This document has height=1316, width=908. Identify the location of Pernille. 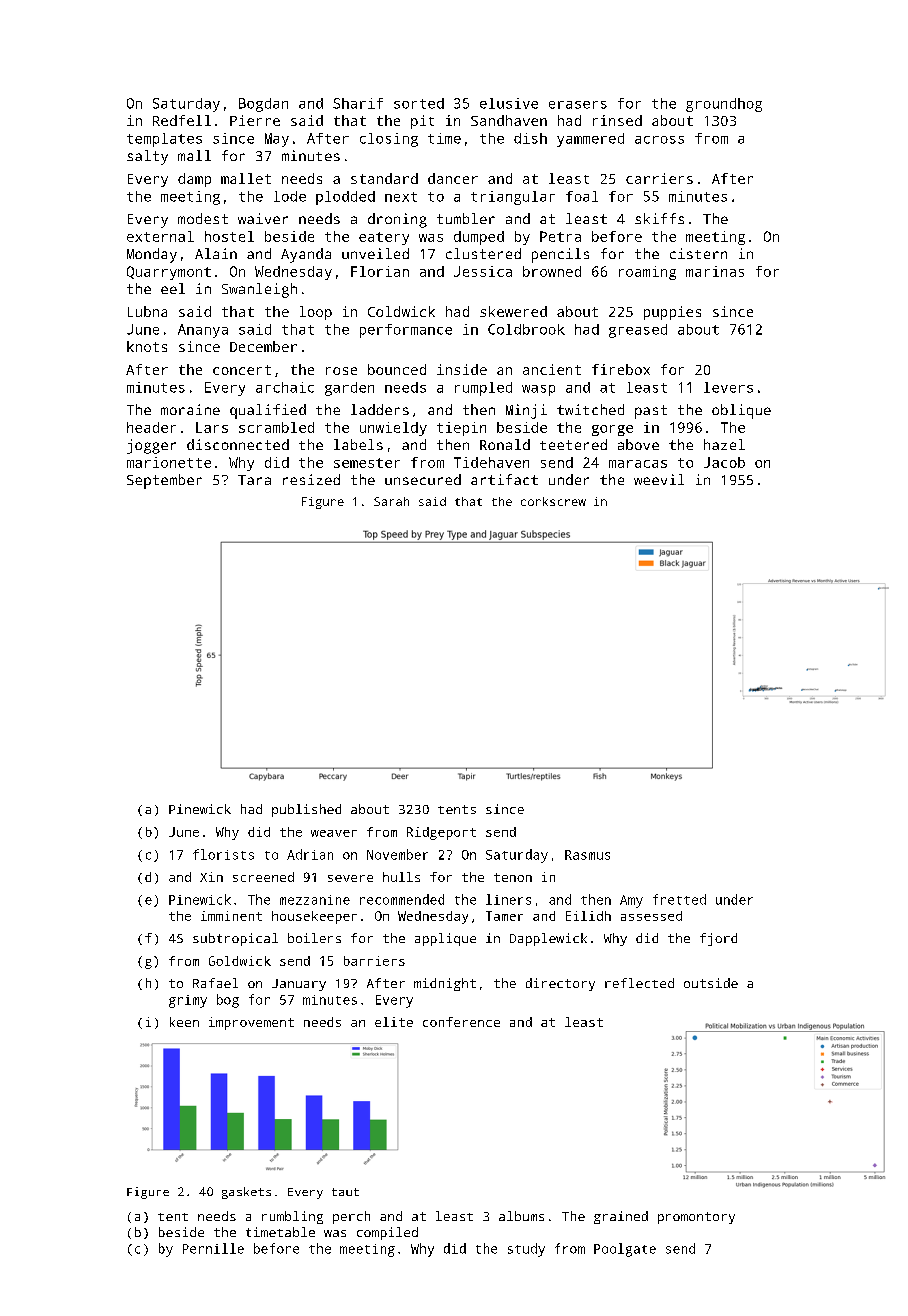
(213, 1248).
